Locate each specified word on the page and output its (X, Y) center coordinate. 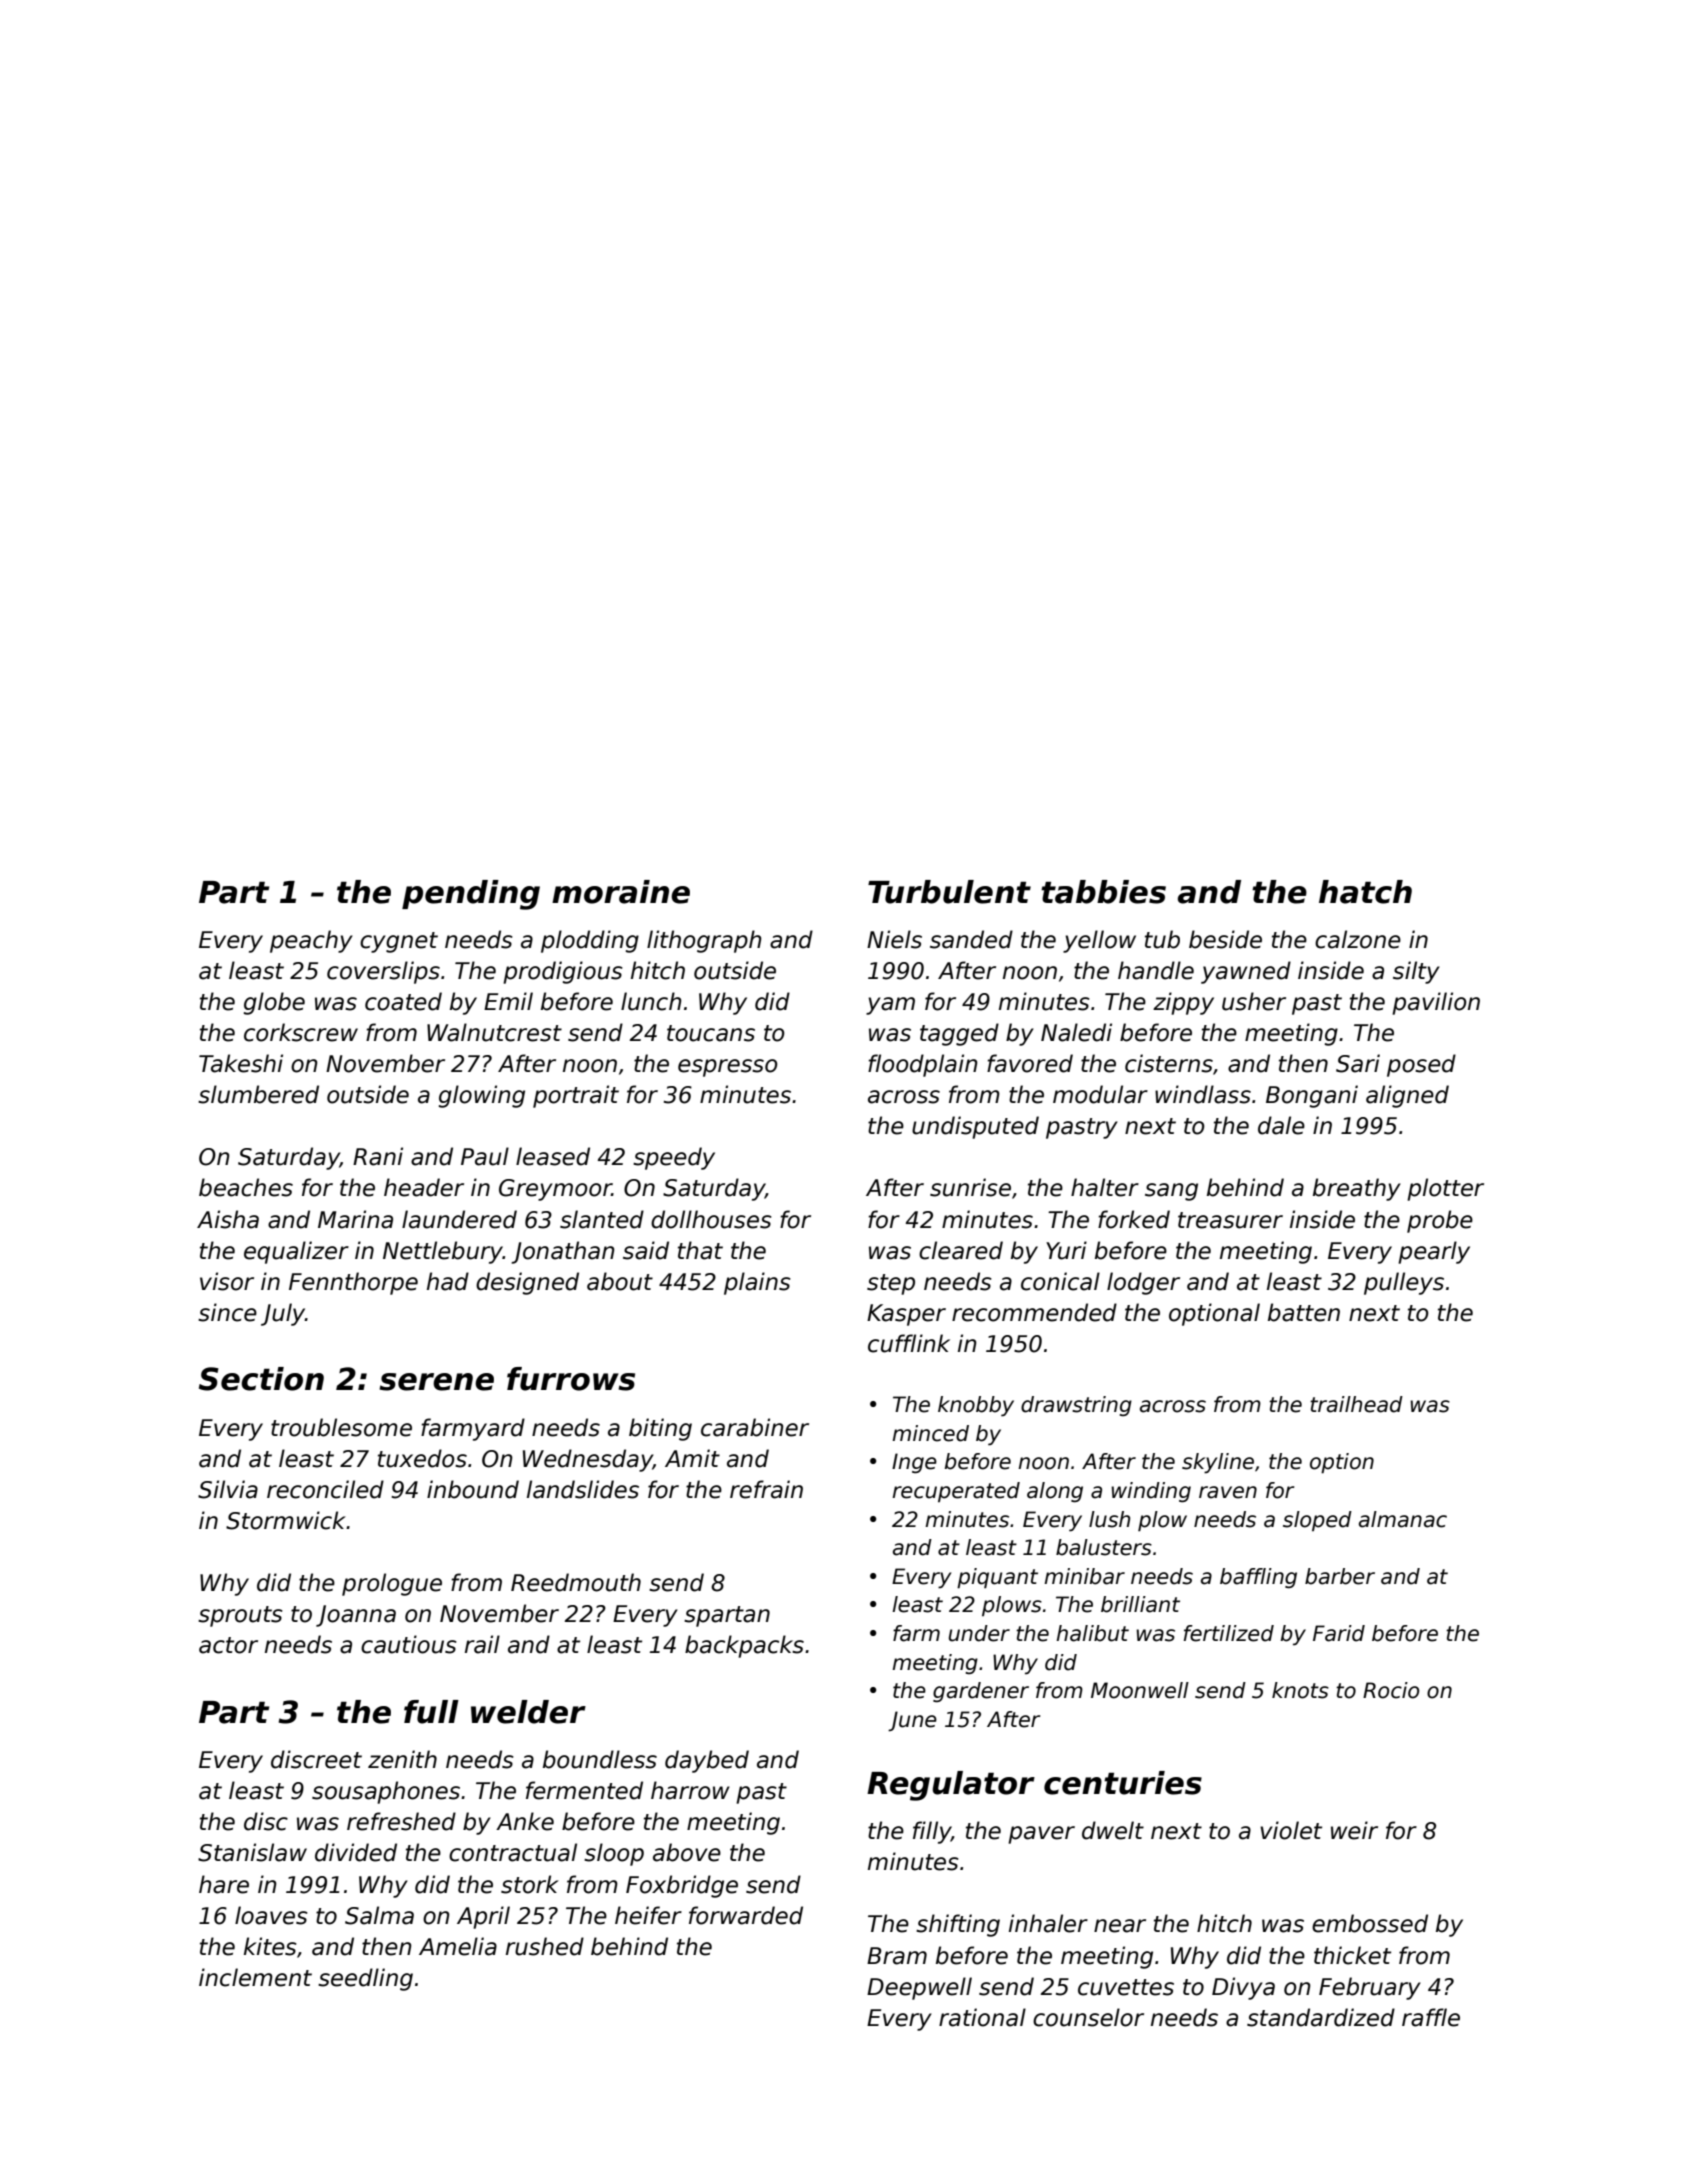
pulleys (1404, 1283)
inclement (255, 1977)
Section (261, 1379)
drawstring (1076, 1406)
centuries (1123, 1783)
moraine (621, 892)
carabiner (755, 1427)
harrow (690, 1790)
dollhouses (711, 1219)
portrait (576, 1096)
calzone (1358, 939)
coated (403, 1001)
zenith (402, 1759)
